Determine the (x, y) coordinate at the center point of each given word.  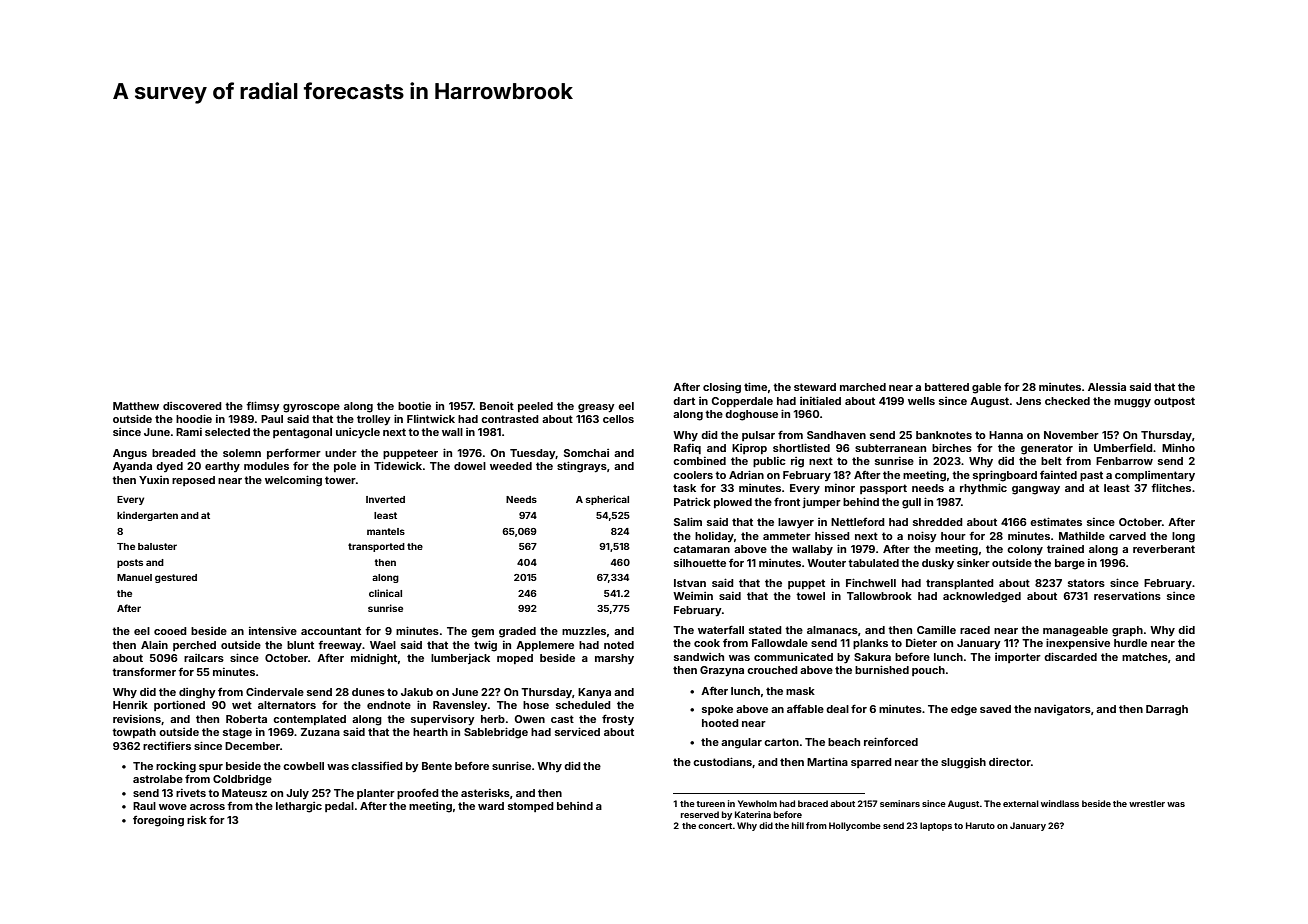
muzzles (584, 631)
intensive (273, 630)
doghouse (751, 415)
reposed (193, 481)
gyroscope (311, 408)
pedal (339, 807)
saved (995, 709)
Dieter (921, 642)
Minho (1178, 447)
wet (242, 705)
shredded (938, 522)
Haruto (980, 825)
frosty (618, 720)
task (684, 488)
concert (715, 826)
